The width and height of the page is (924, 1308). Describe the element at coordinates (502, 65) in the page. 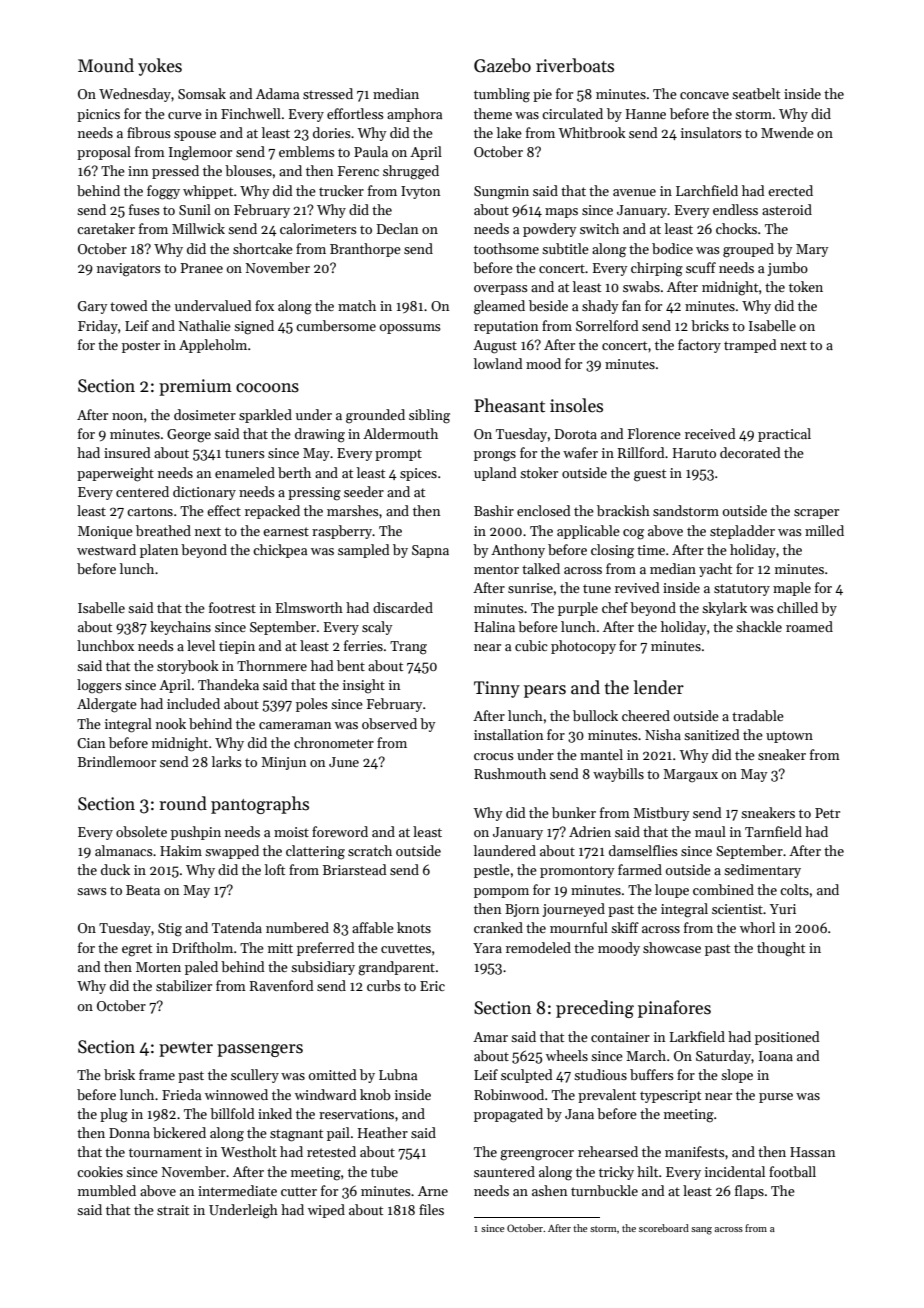

I see `Gazebo` at that location.
